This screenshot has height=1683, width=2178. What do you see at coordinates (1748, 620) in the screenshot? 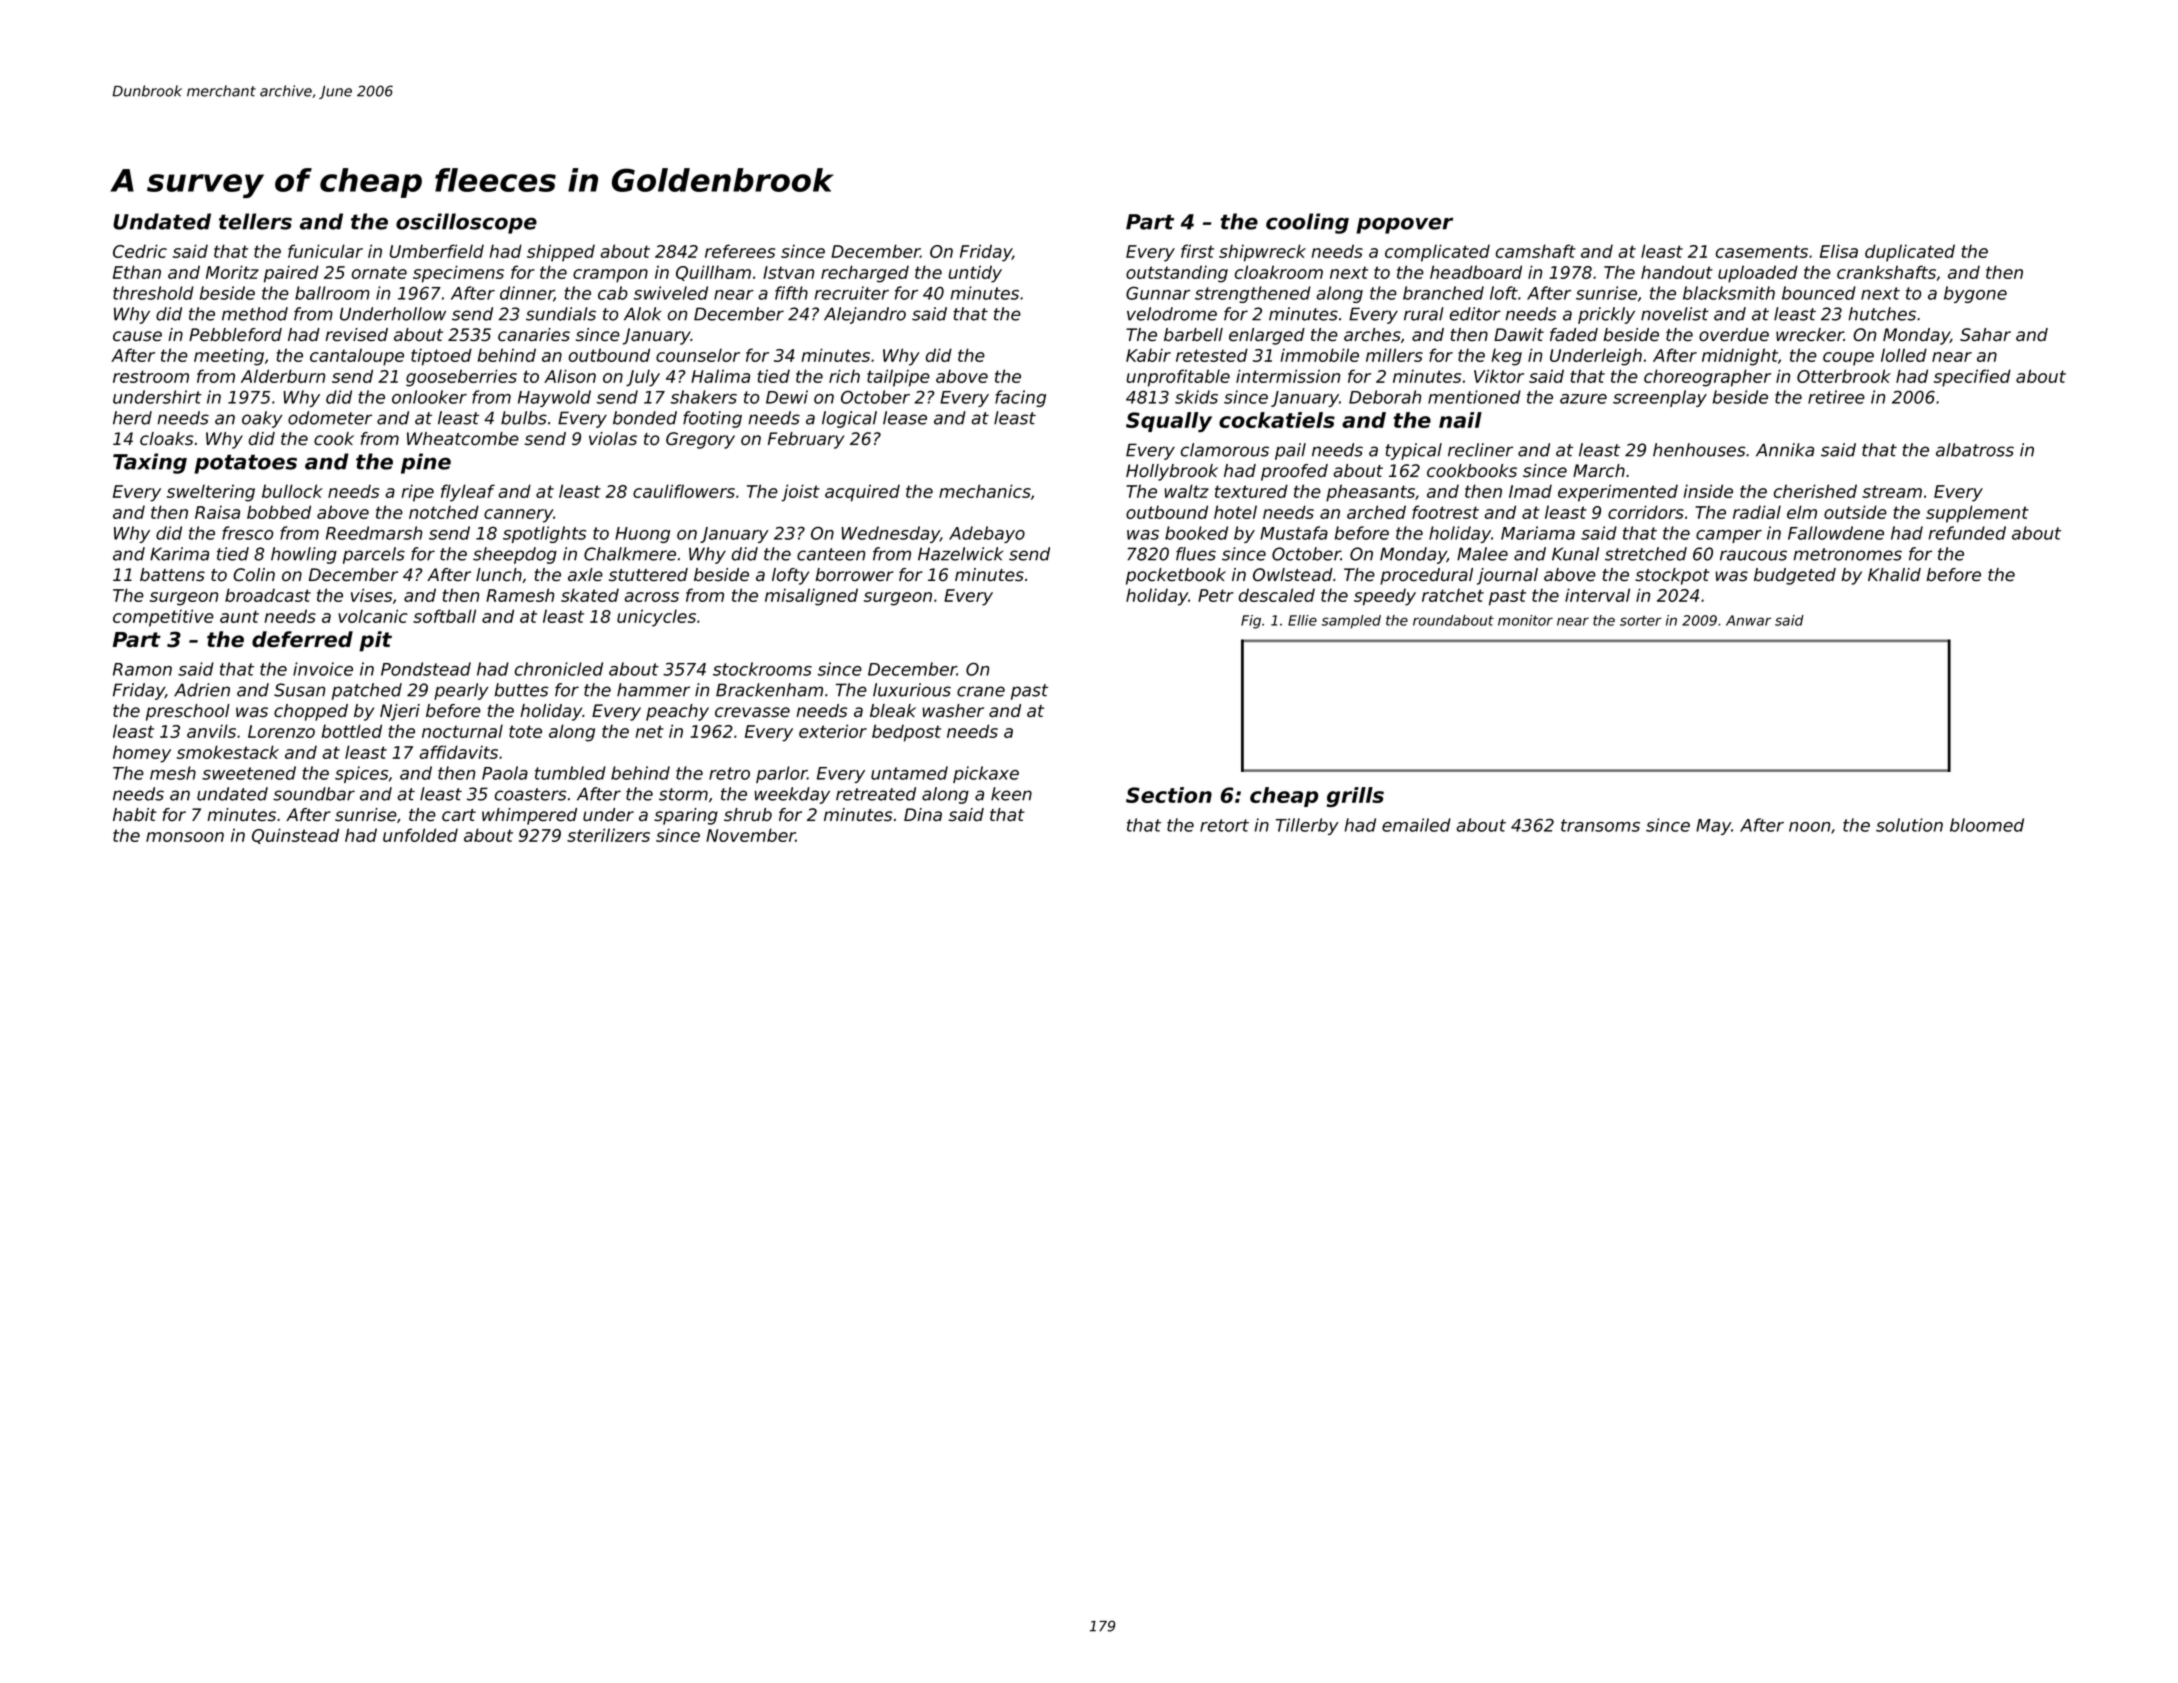
I see `Anwar` at bounding box center [1748, 620].
